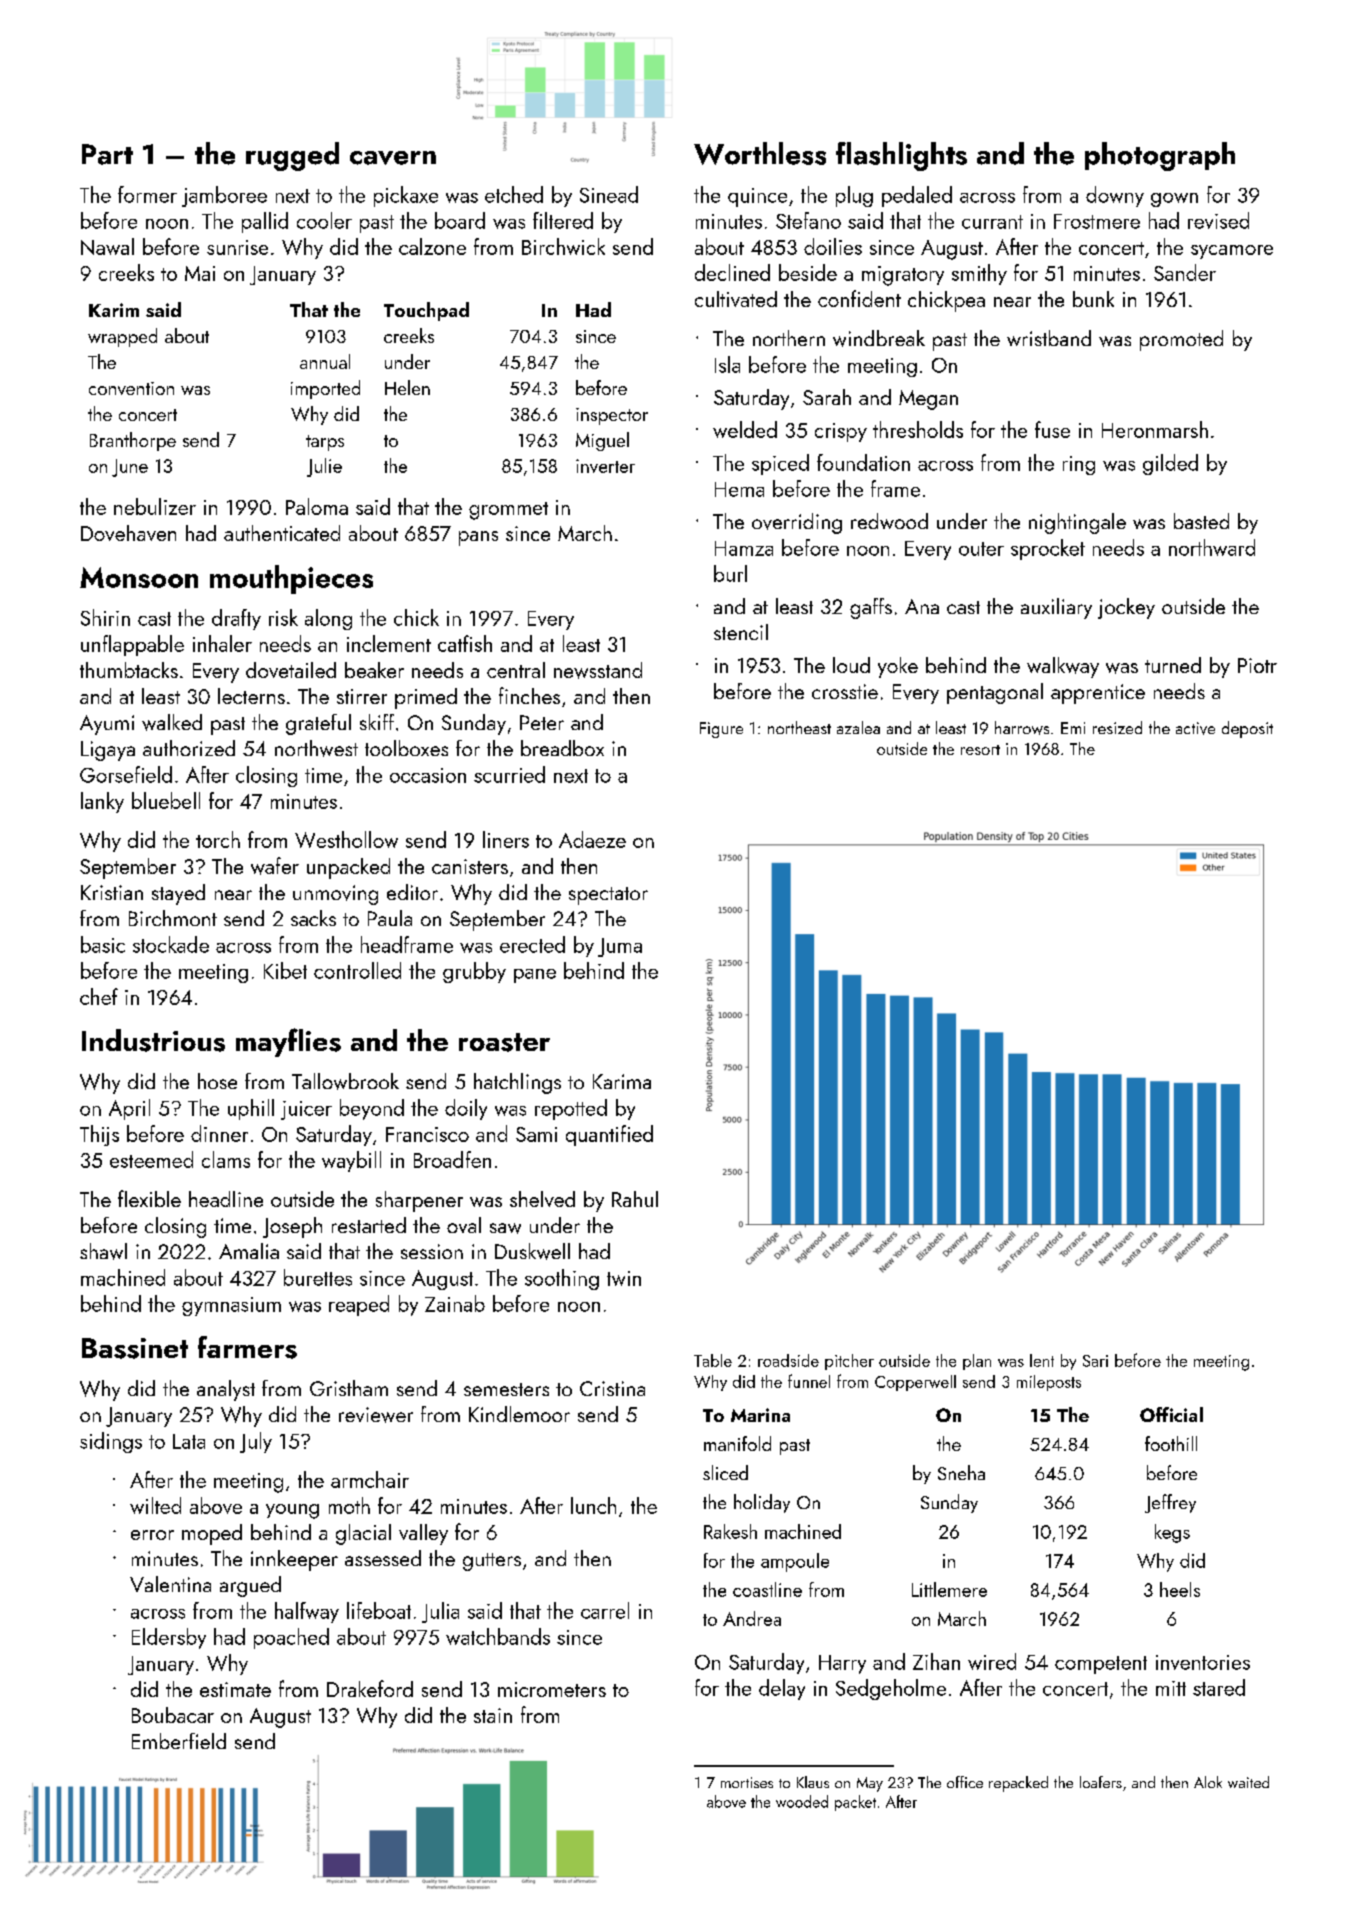 This image has width=1357, height=1919. What do you see at coordinates (1095, 1361) in the image?
I see `Sari` at bounding box center [1095, 1361].
